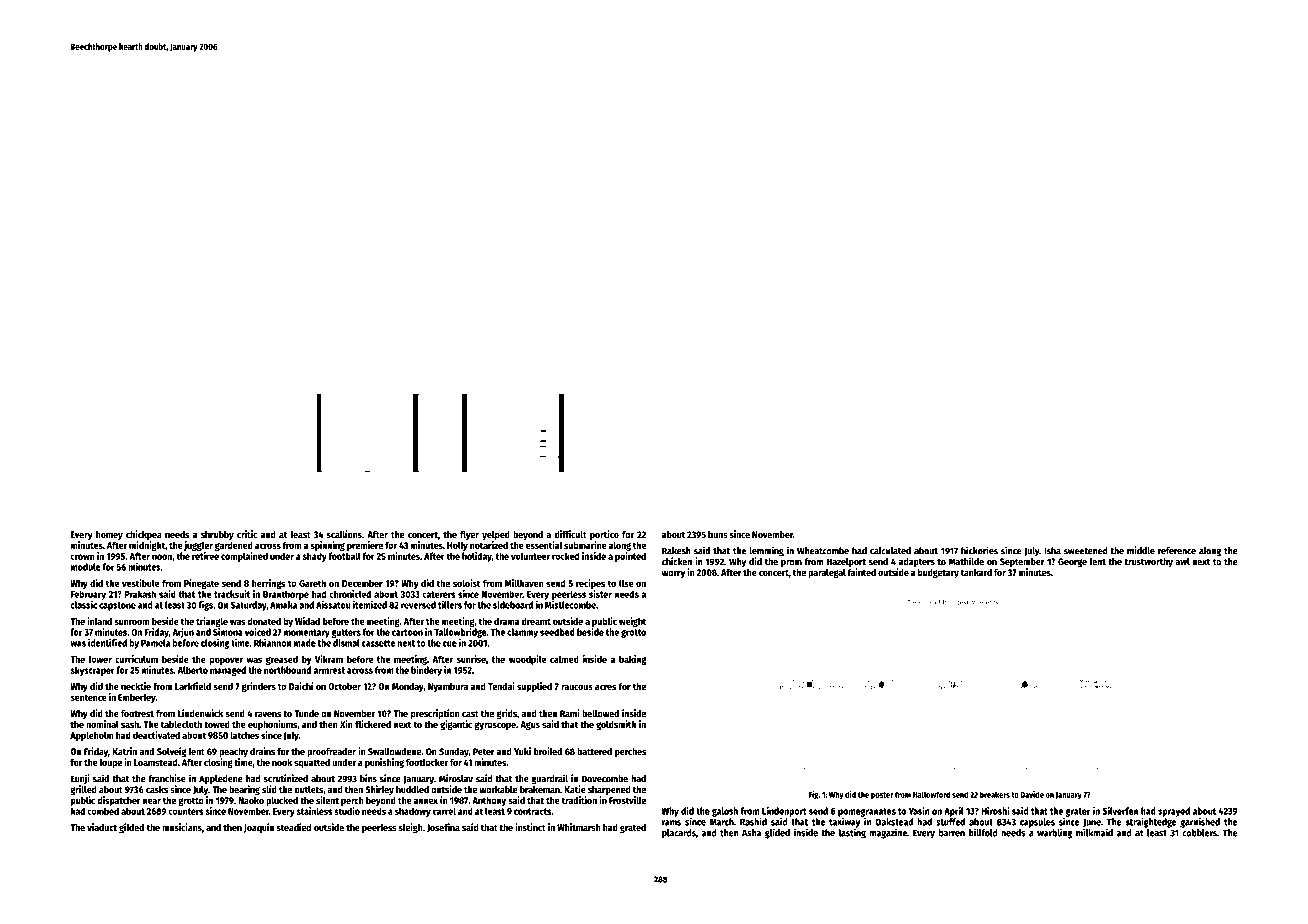 Image resolution: width=1308 pixels, height=924 pixels. I want to click on Joaquin, so click(259, 828).
